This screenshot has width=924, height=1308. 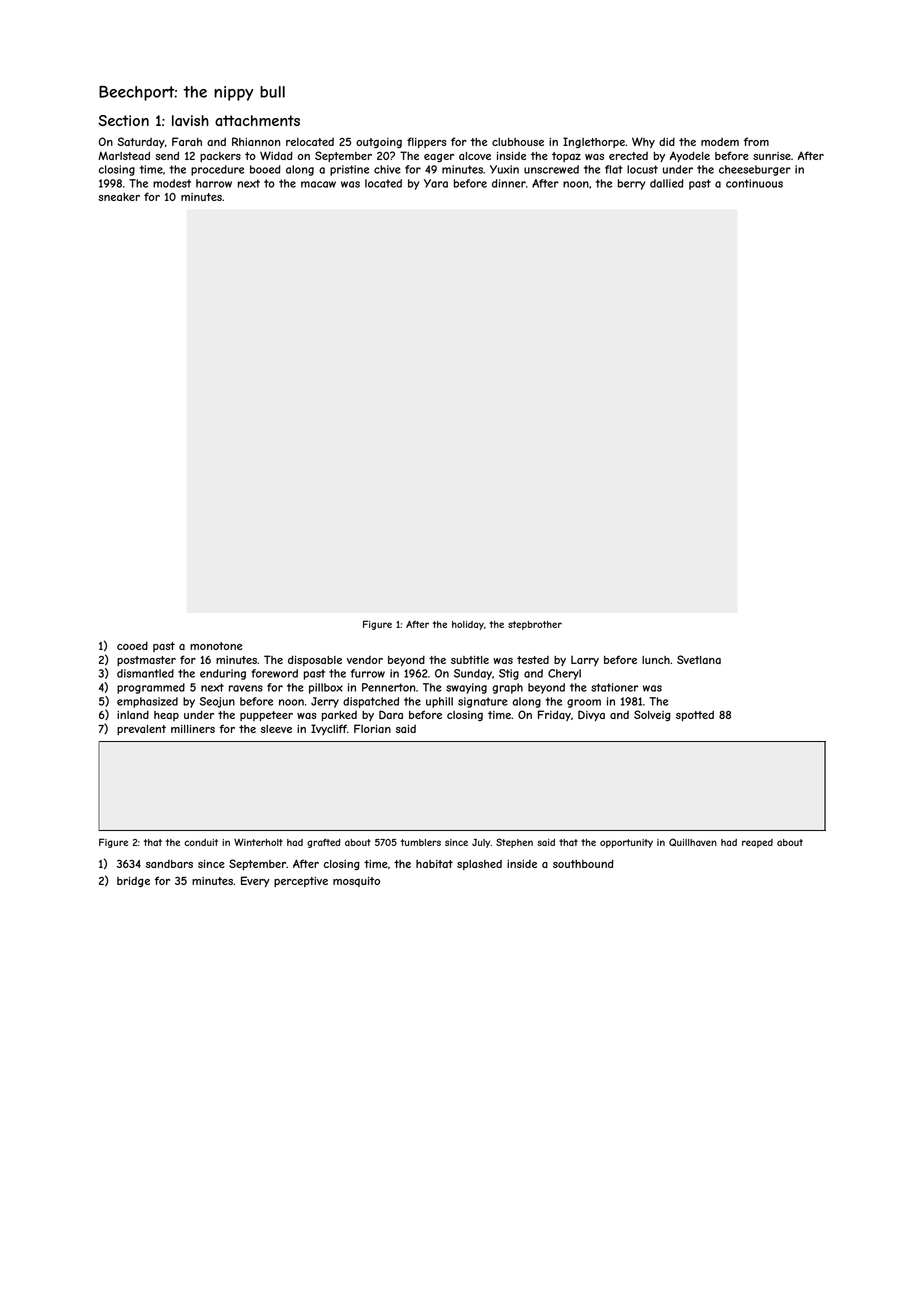 I want to click on Section, so click(x=123, y=120).
